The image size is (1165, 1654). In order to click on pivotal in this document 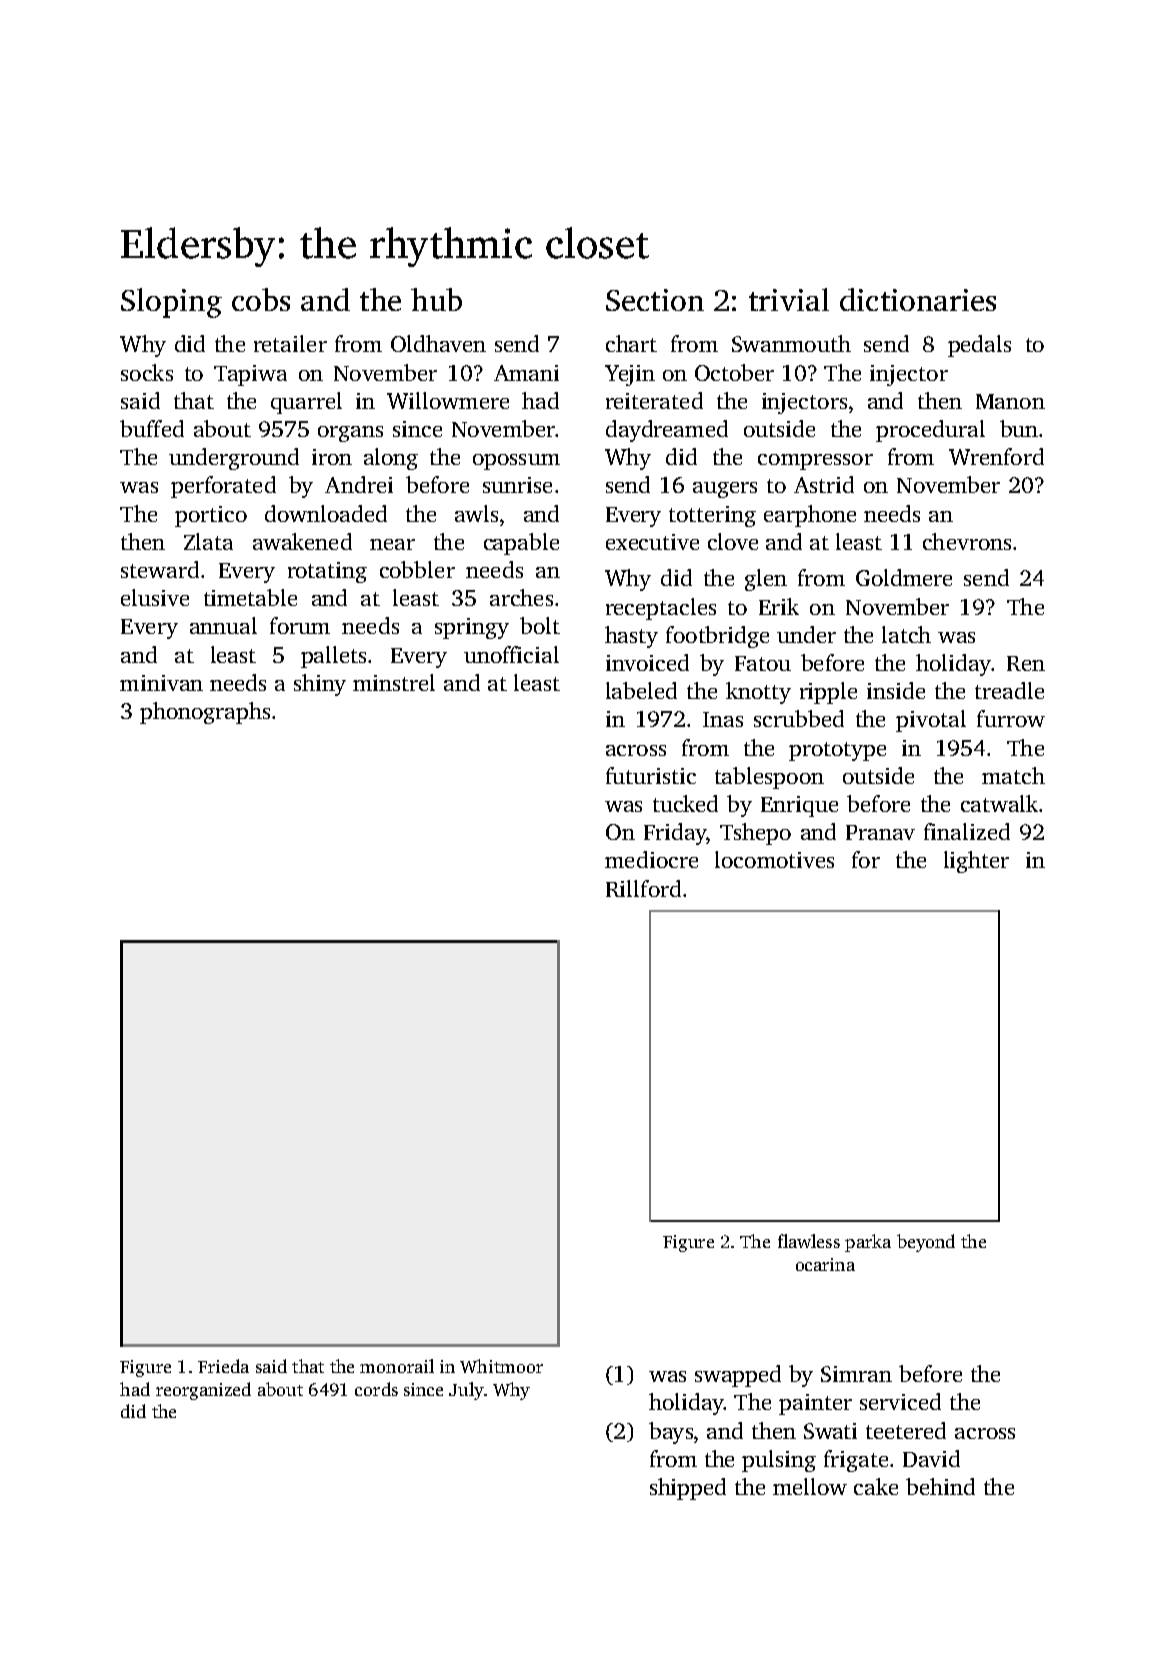, I will do `click(931, 721)`.
